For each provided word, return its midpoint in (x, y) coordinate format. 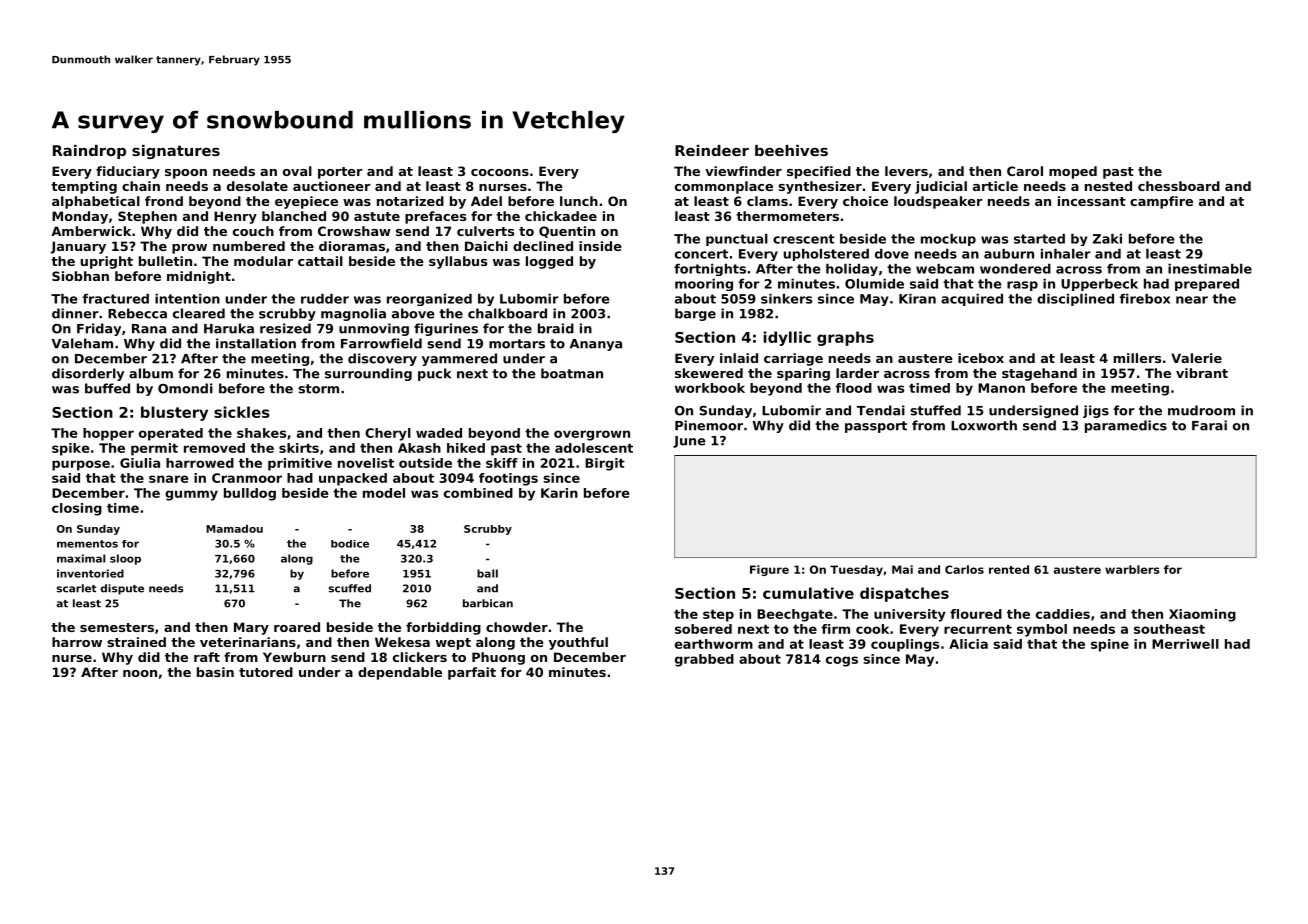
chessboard (1179, 186)
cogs (842, 661)
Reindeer (712, 150)
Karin (559, 493)
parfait (472, 673)
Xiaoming (1202, 615)
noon (140, 673)
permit (154, 449)
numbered (249, 246)
